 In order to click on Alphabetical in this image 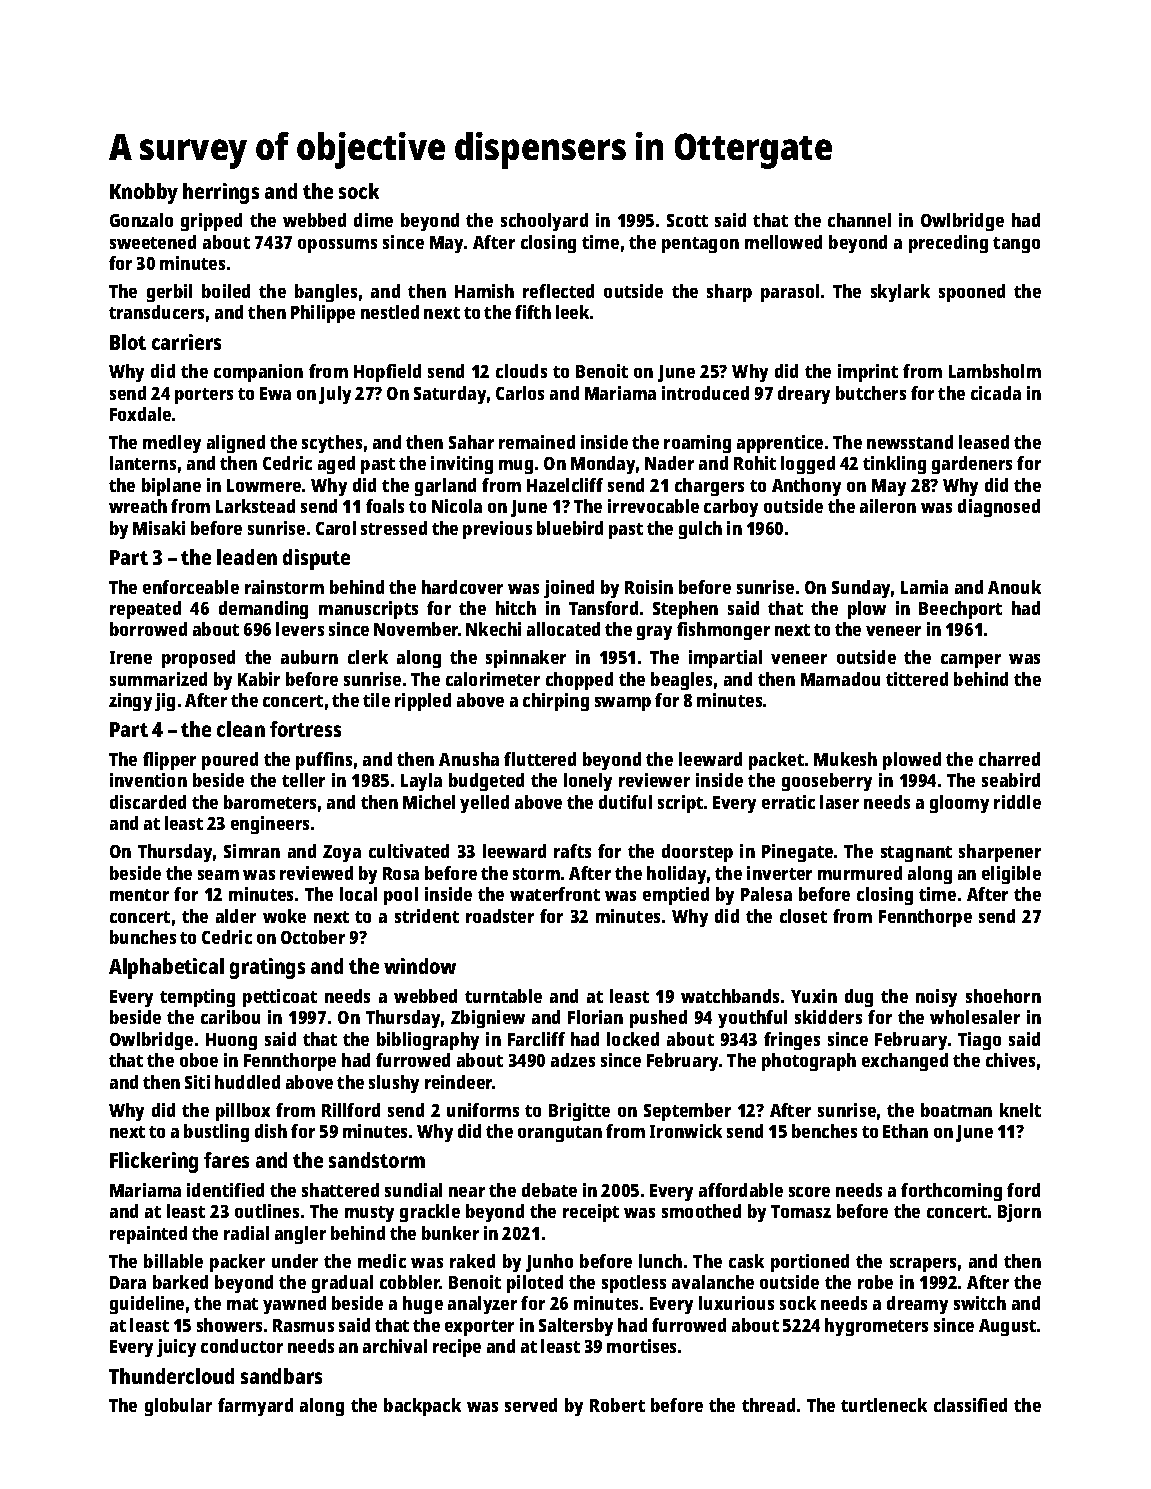, I will do `click(166, 968)`.
